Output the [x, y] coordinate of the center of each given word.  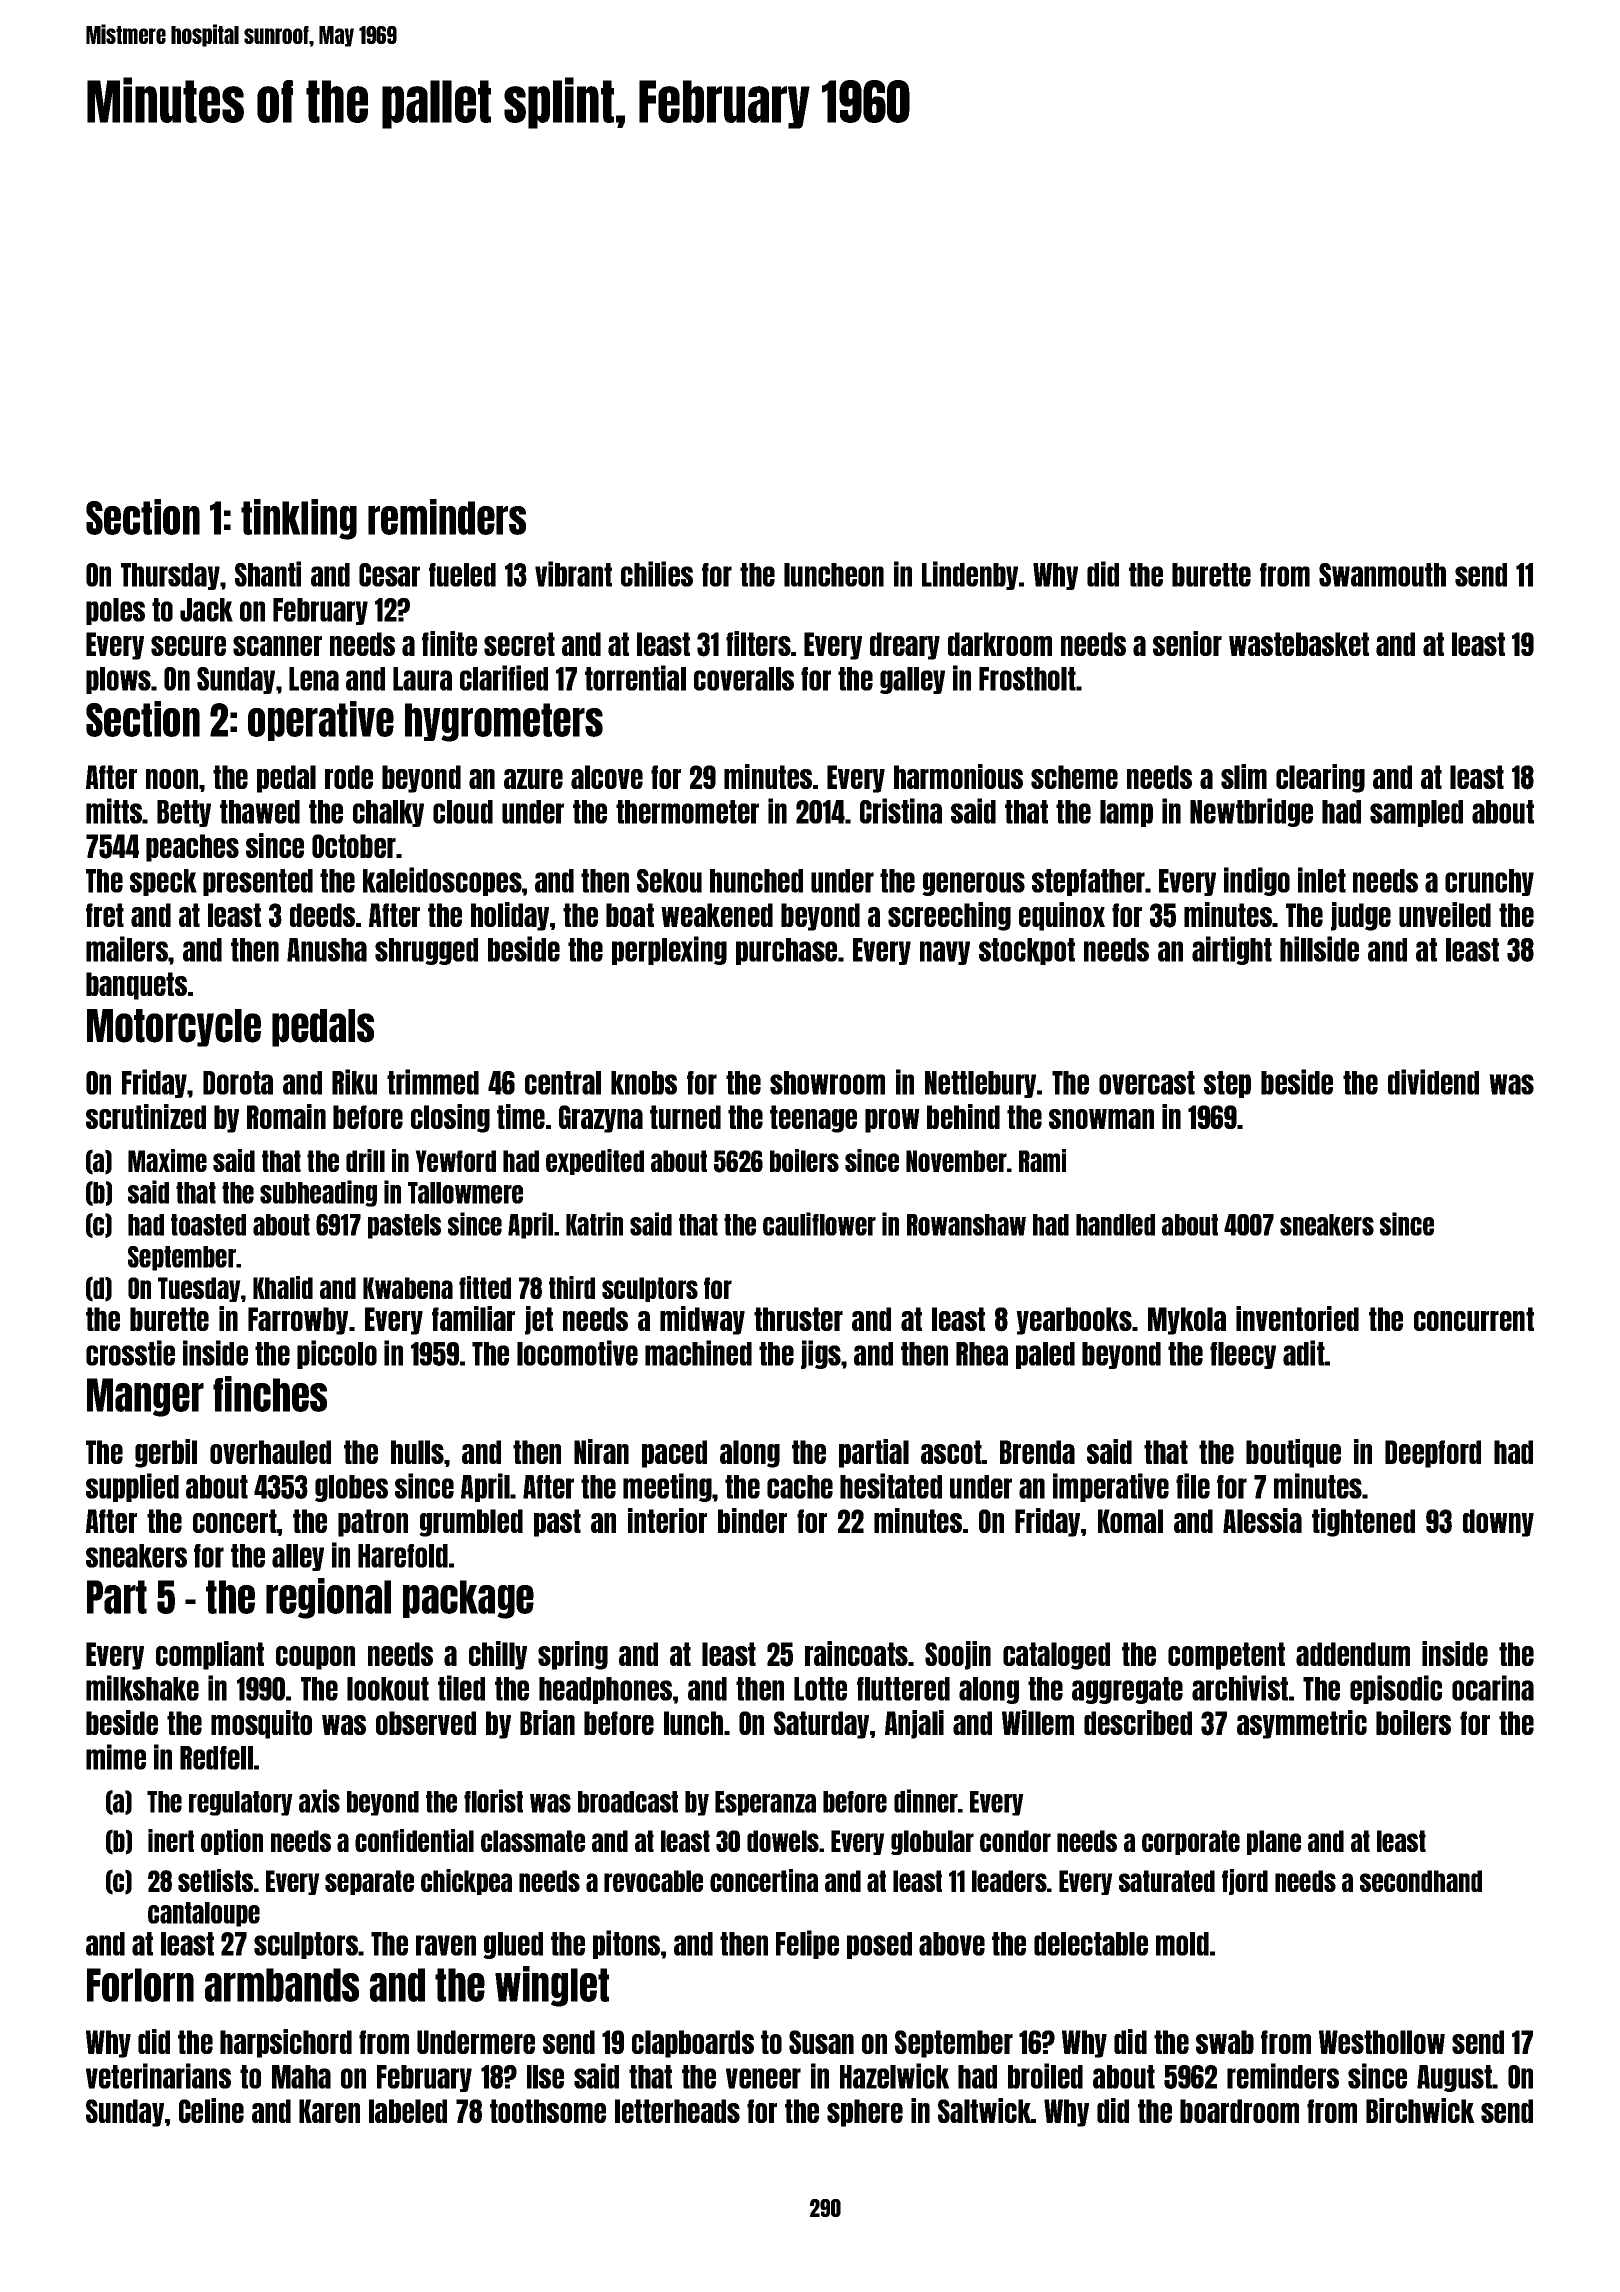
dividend [1433, 1082]
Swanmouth [1382, 575]
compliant [210, 1655]
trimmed [433, 1082]
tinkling [299, 519]
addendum [1353, 1654]
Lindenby [970, 575]
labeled [408, 2111]
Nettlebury [980, 1084]
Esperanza [765, 1803]
